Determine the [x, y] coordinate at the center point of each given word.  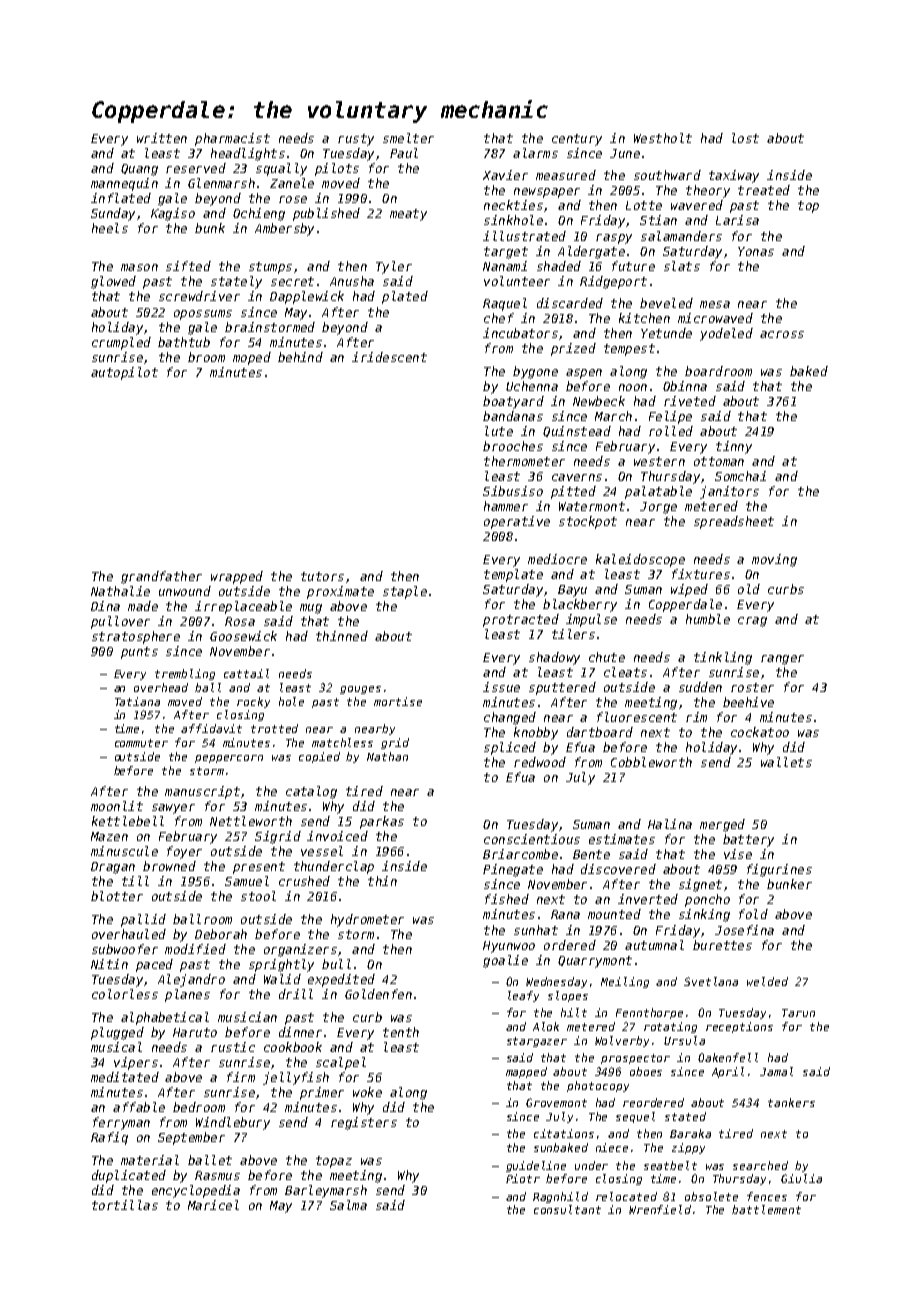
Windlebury [233, 1123]
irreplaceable [243, 607]
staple [405, 592]
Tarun [798, 1013]
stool [258, 896]
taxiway [734, 176]
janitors [729, 492]
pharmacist [232, 139]
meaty [408, 215]
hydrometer [367, 920]
